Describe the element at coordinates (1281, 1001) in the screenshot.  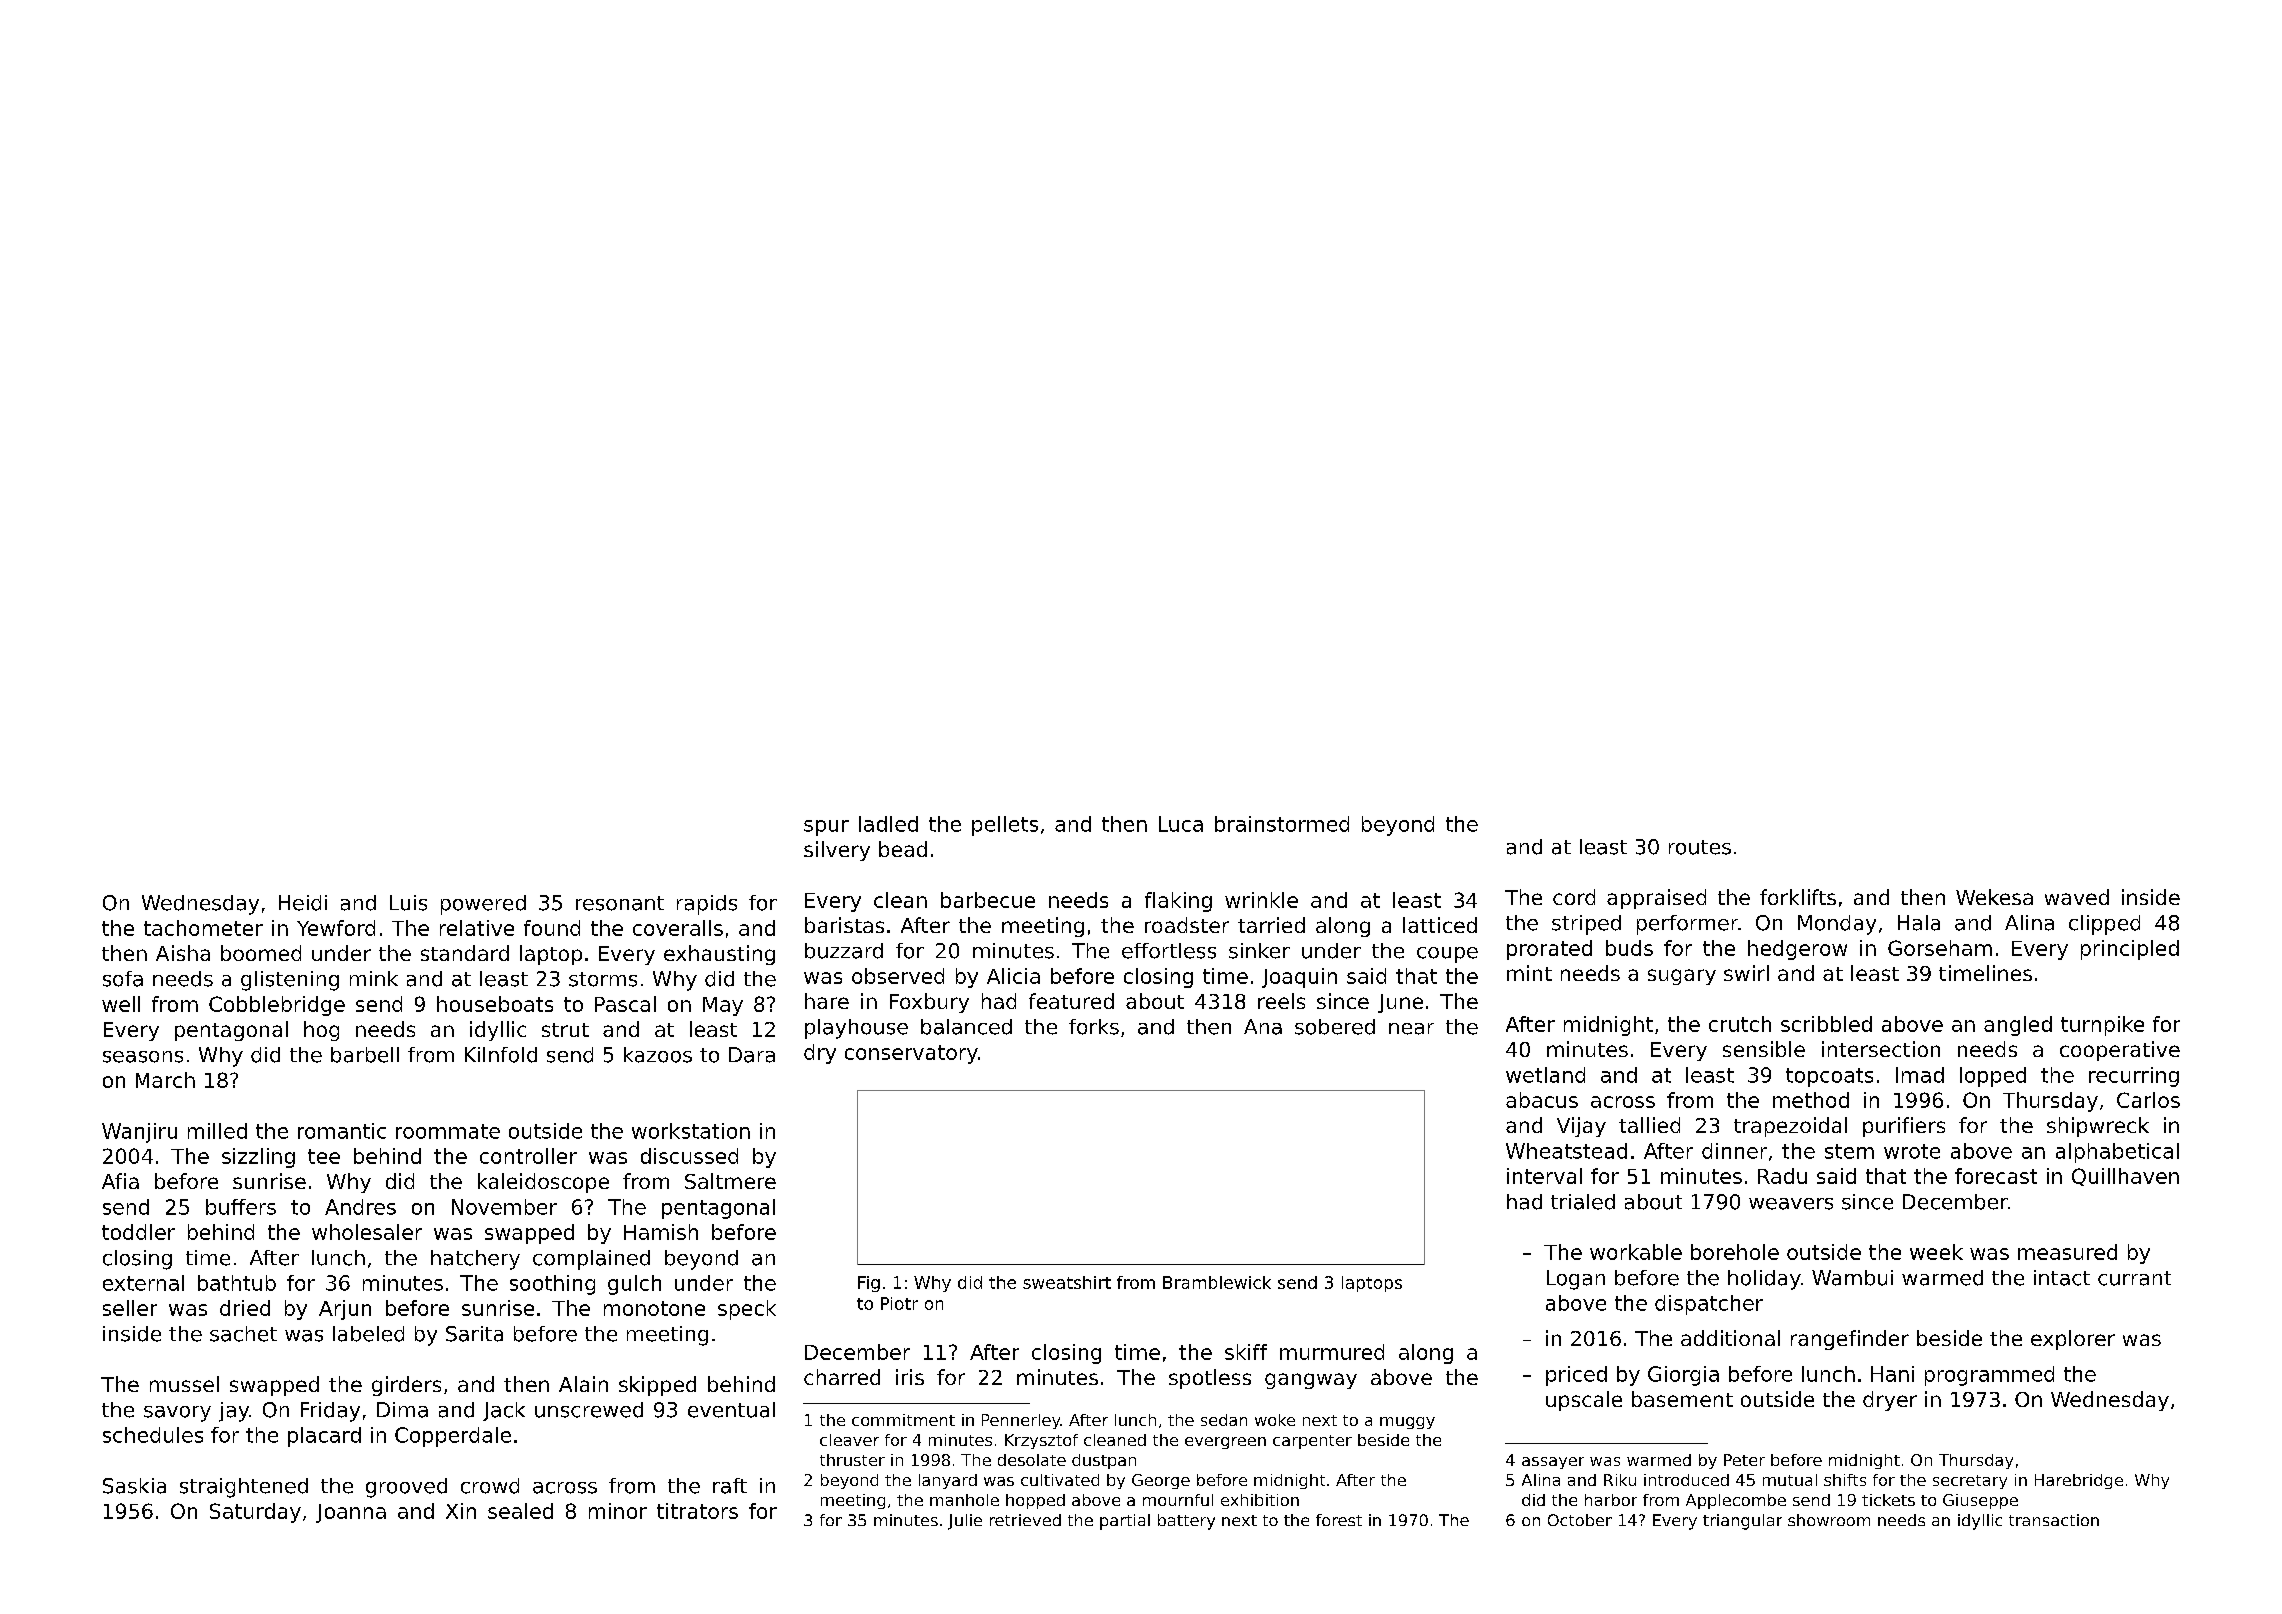
I see `reels` at that location.
